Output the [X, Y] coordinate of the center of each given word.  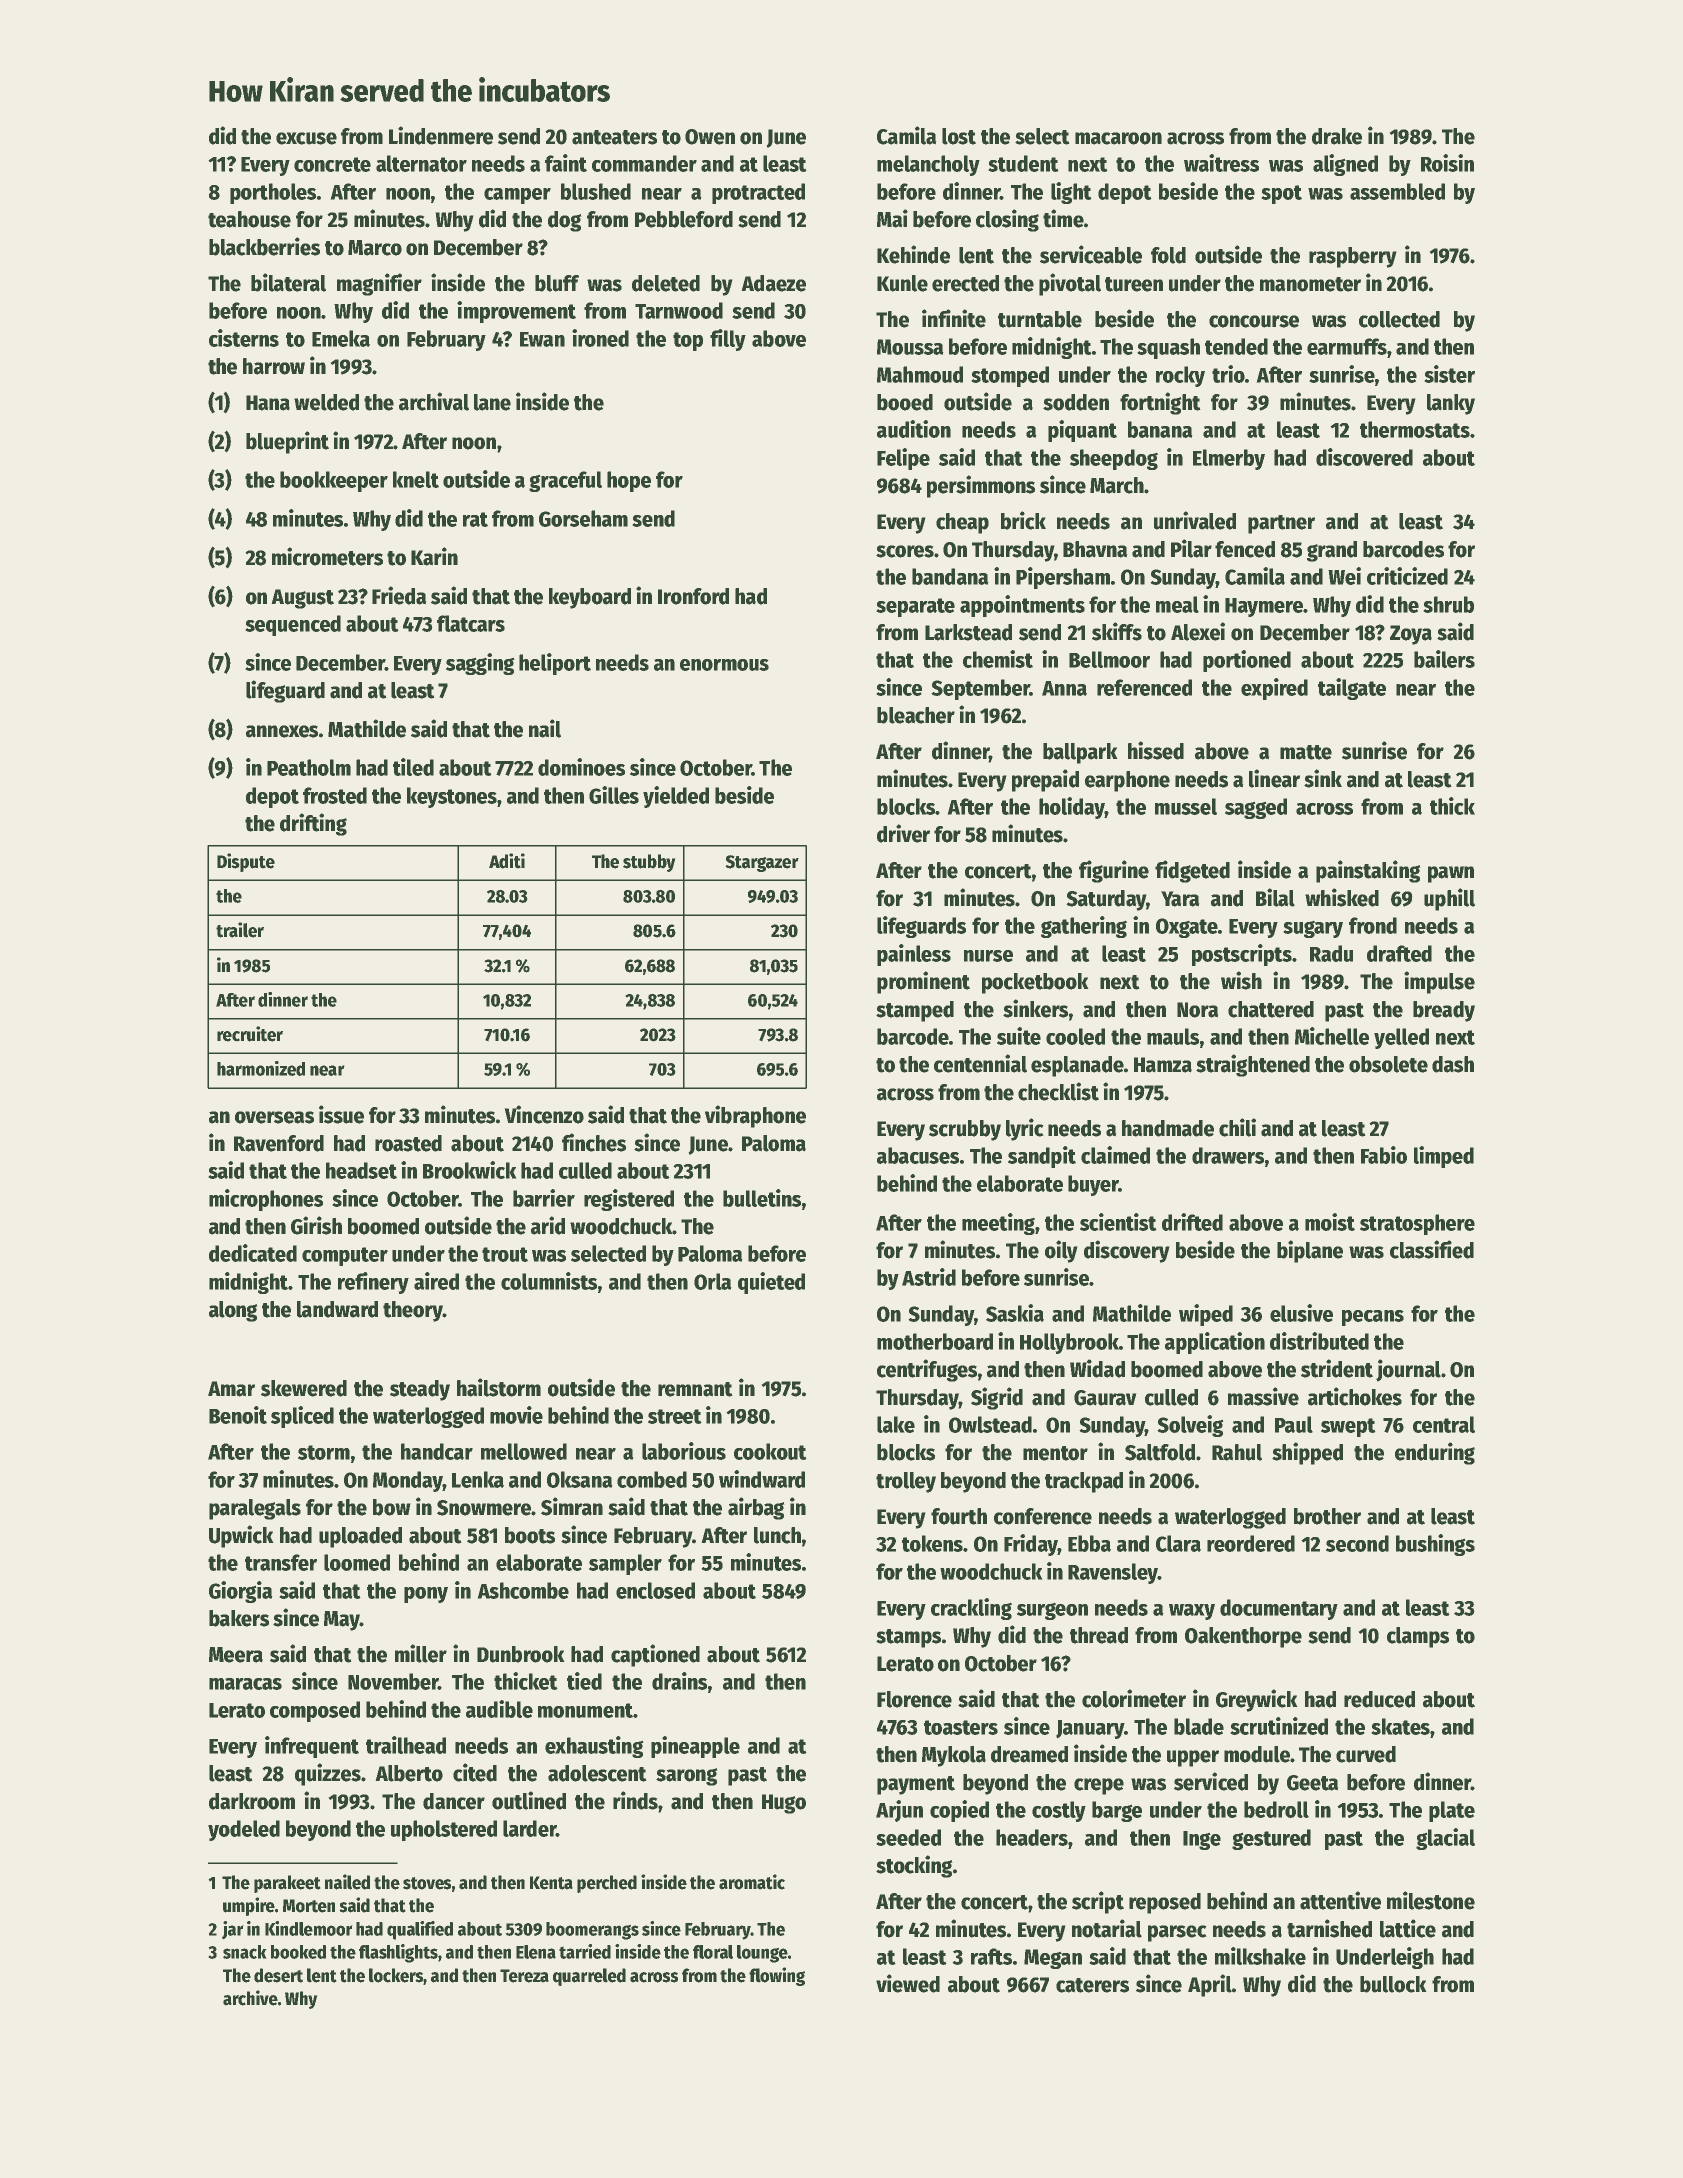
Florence [914, 1699]
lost [959, 136]
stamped [915, 1011]
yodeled [244, 1830]
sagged [1256, 808]
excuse [306, 138]
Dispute [246, 862]
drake [1337, 136]
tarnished [1329, 1928]
